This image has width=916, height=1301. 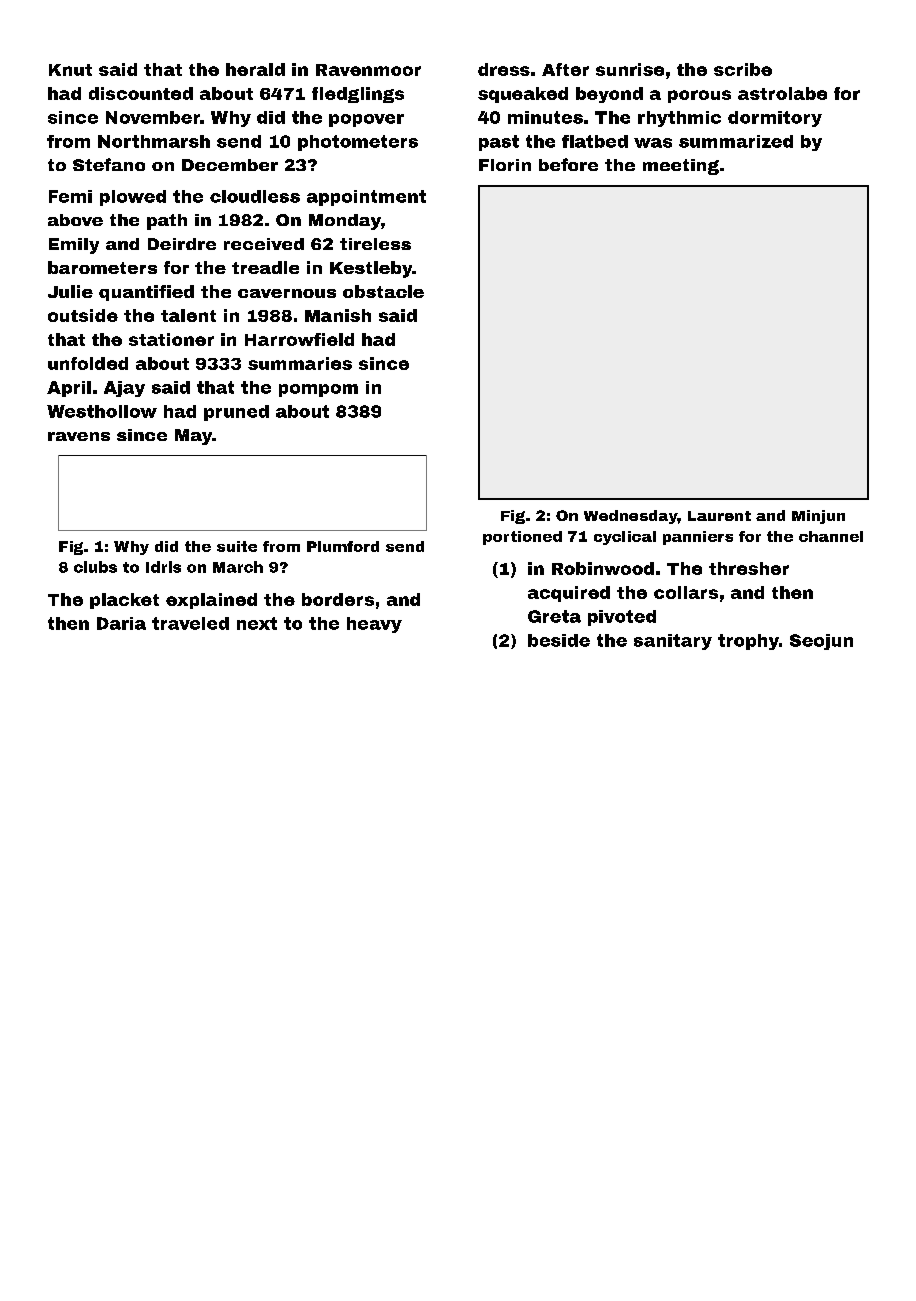 I want to click on pivoted, so click(x=622, y=618).
